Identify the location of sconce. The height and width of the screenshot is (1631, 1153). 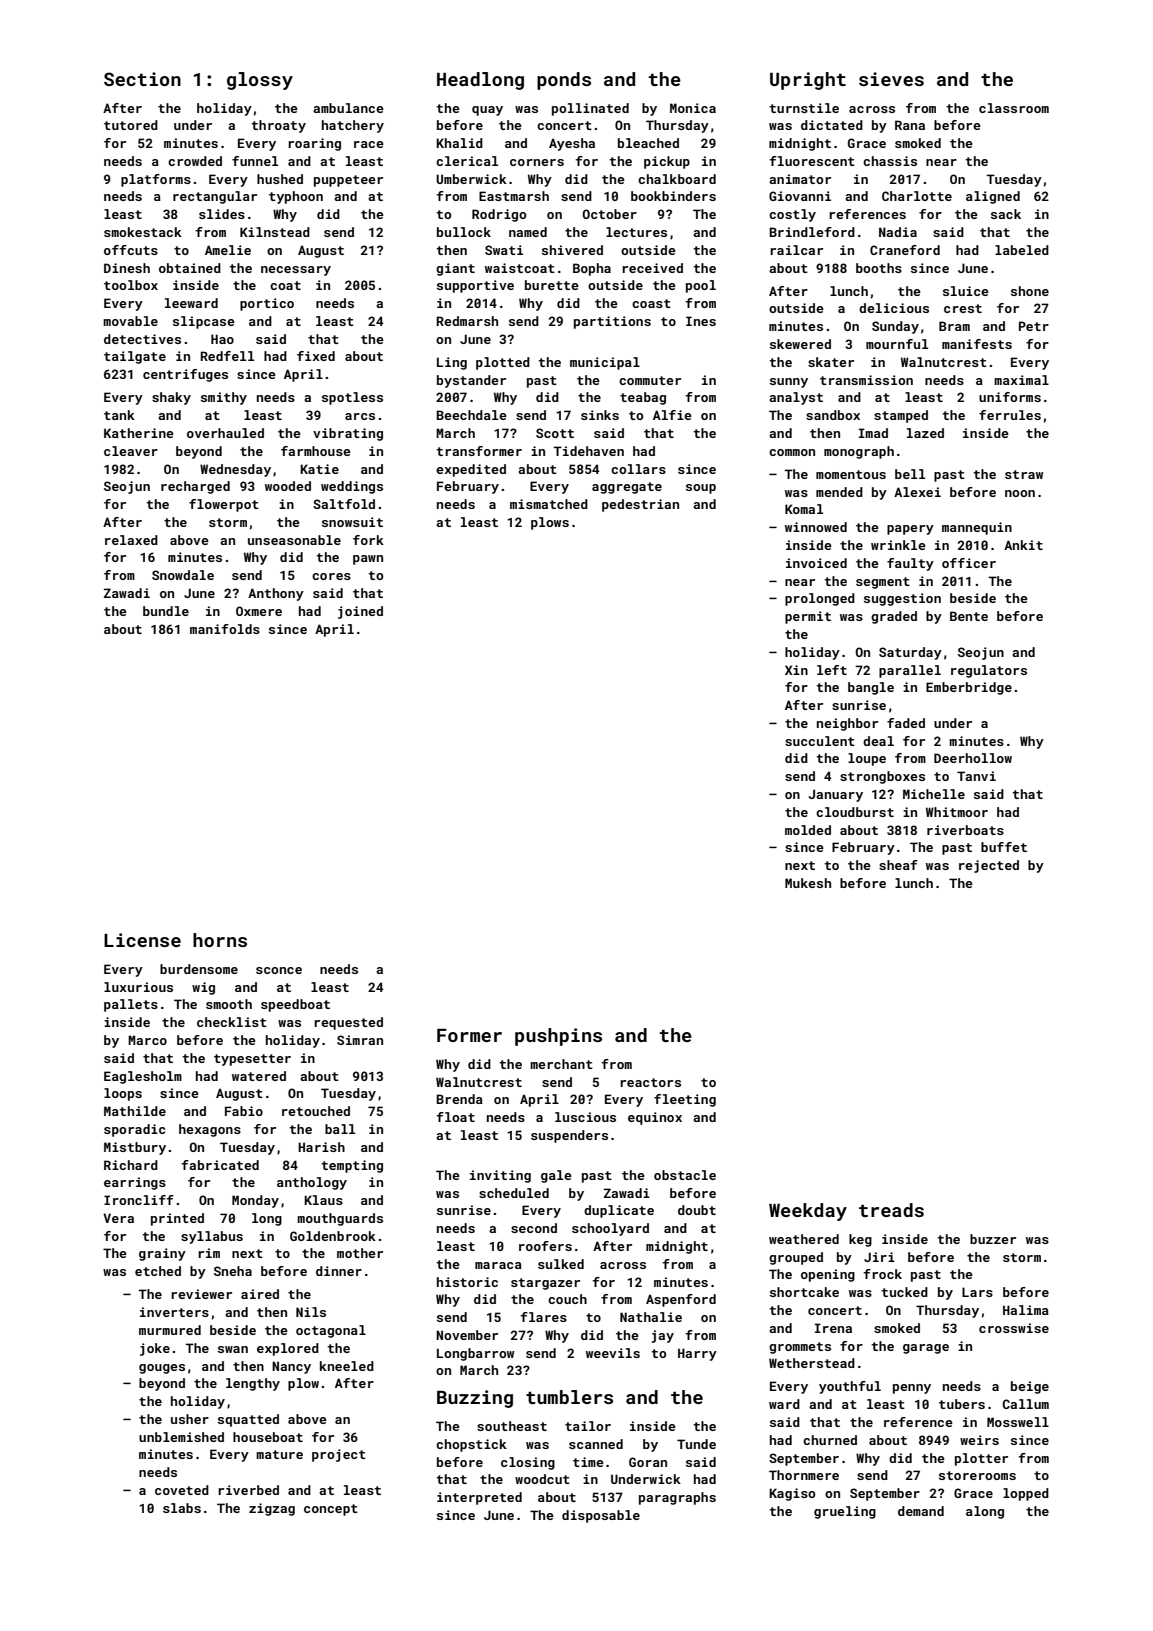
(279, 970).
